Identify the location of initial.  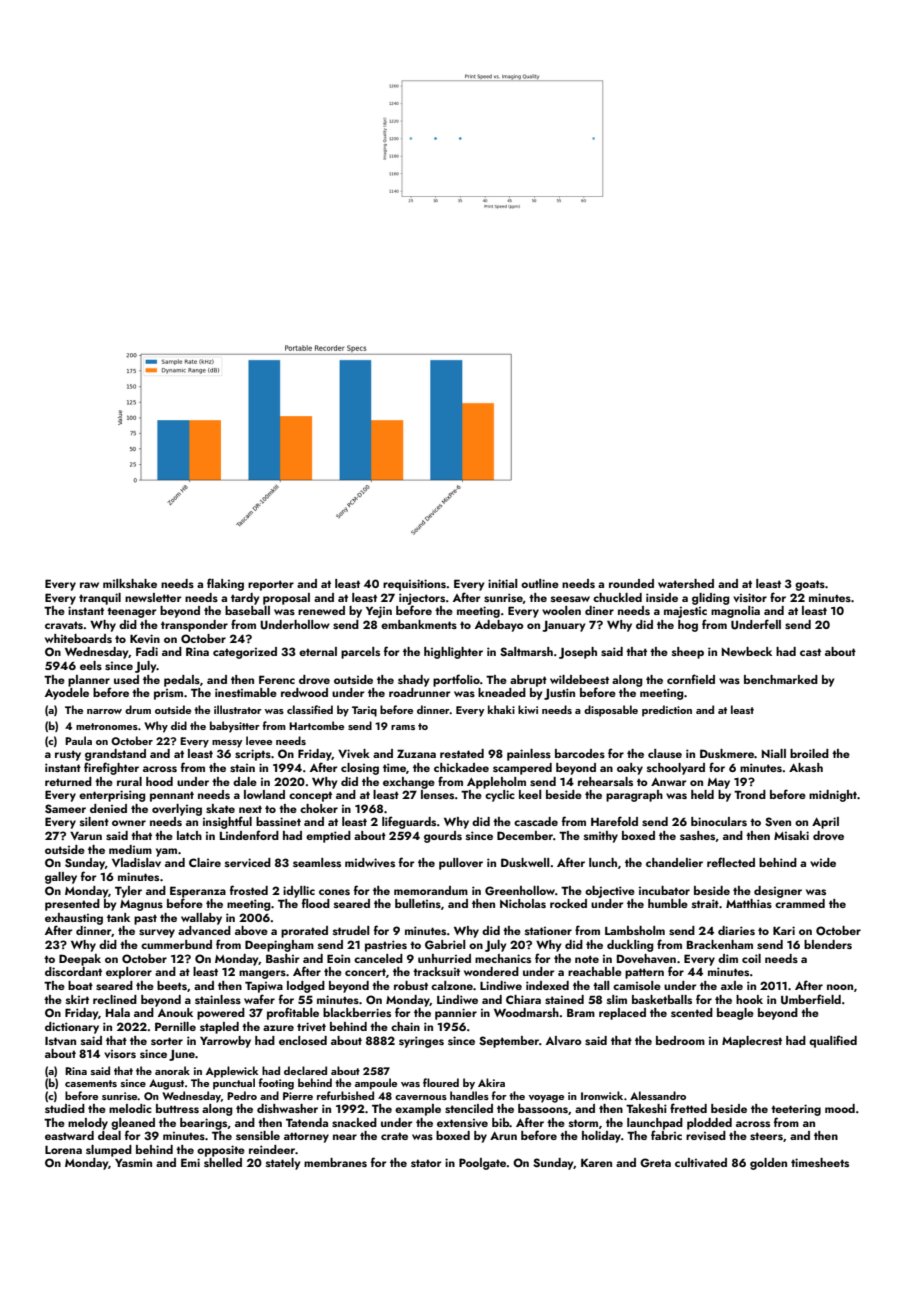
(503, 583).
